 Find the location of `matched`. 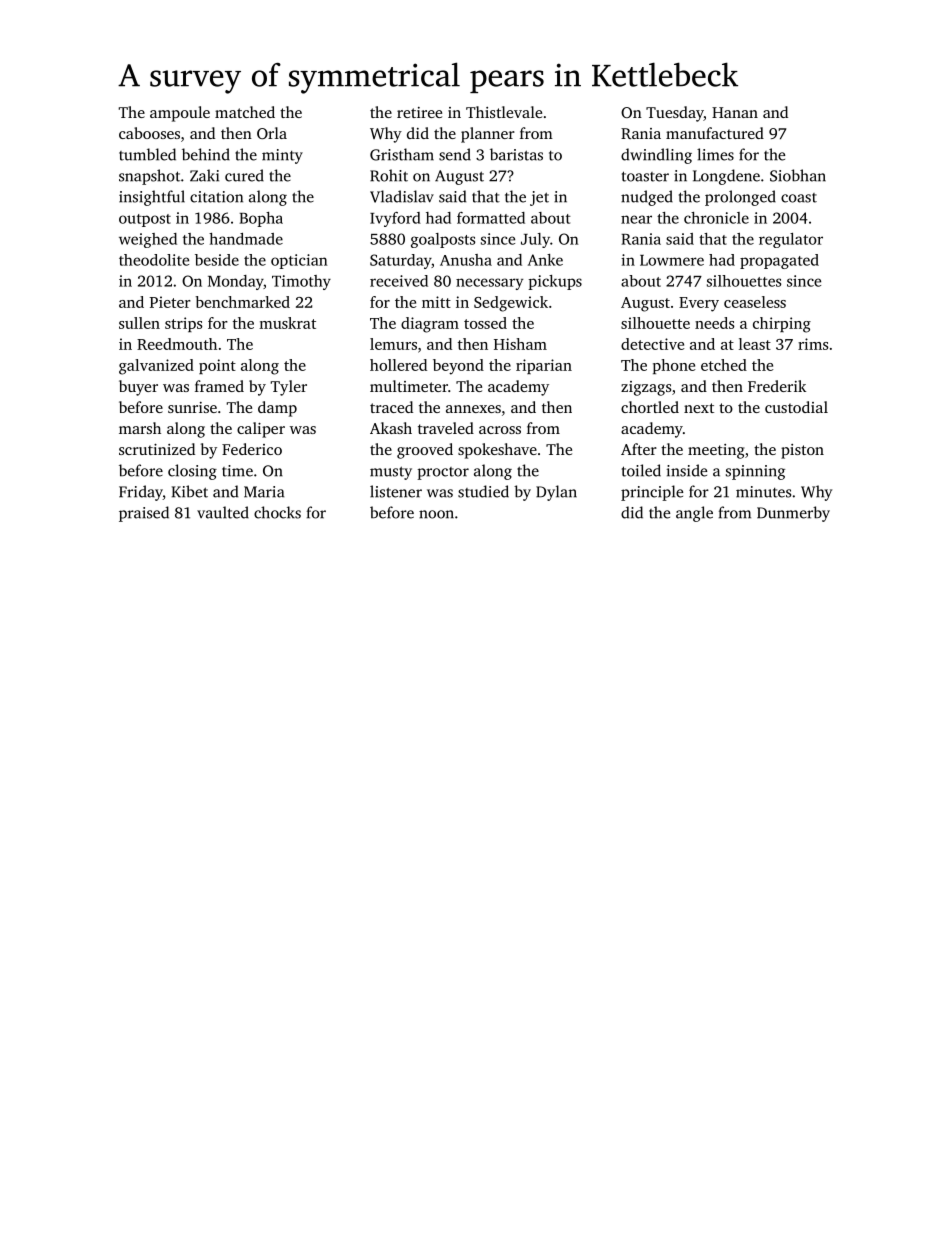

matched is located at coordinates (245, 112).
